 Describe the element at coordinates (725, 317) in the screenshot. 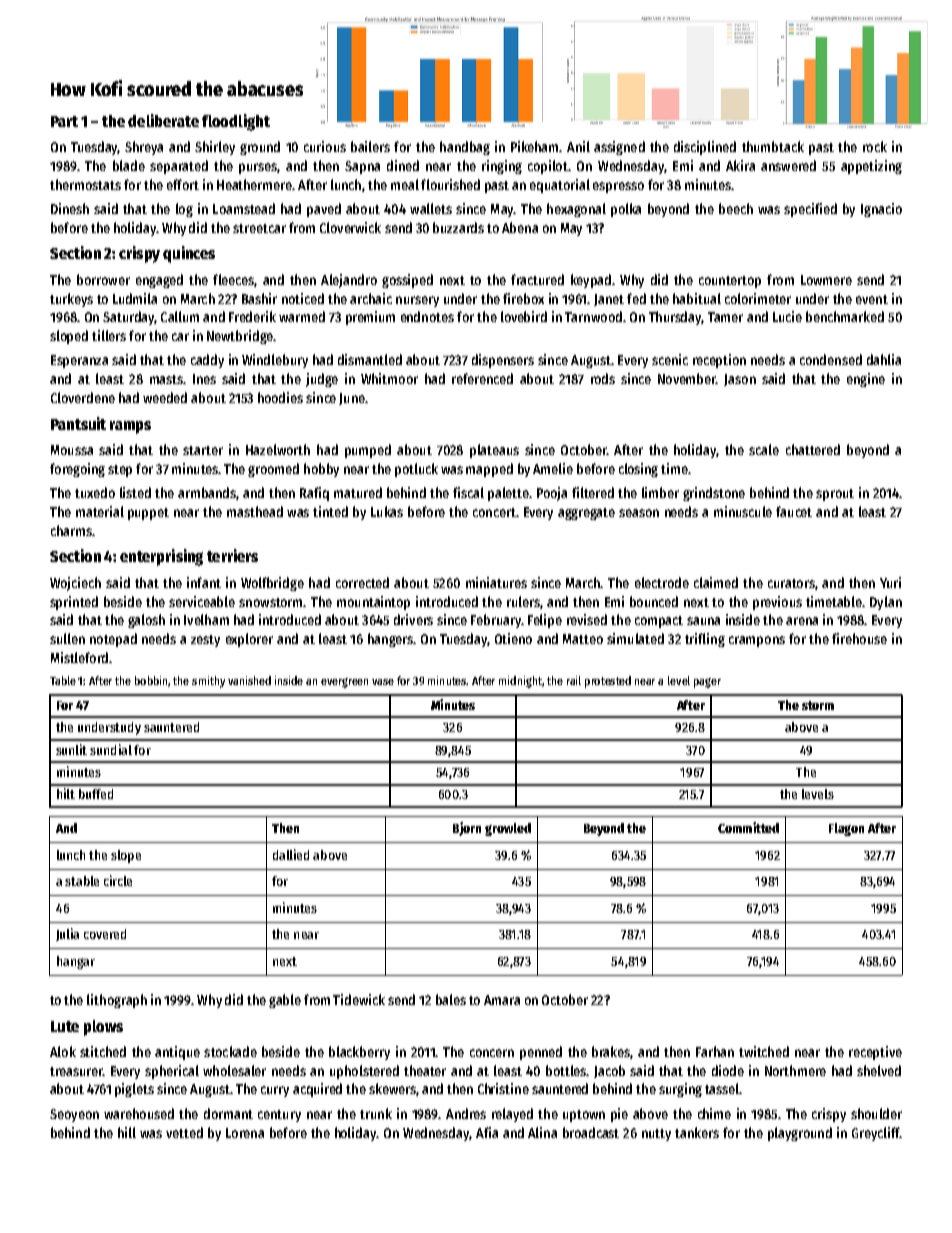

I see `Tamer` at that location.
